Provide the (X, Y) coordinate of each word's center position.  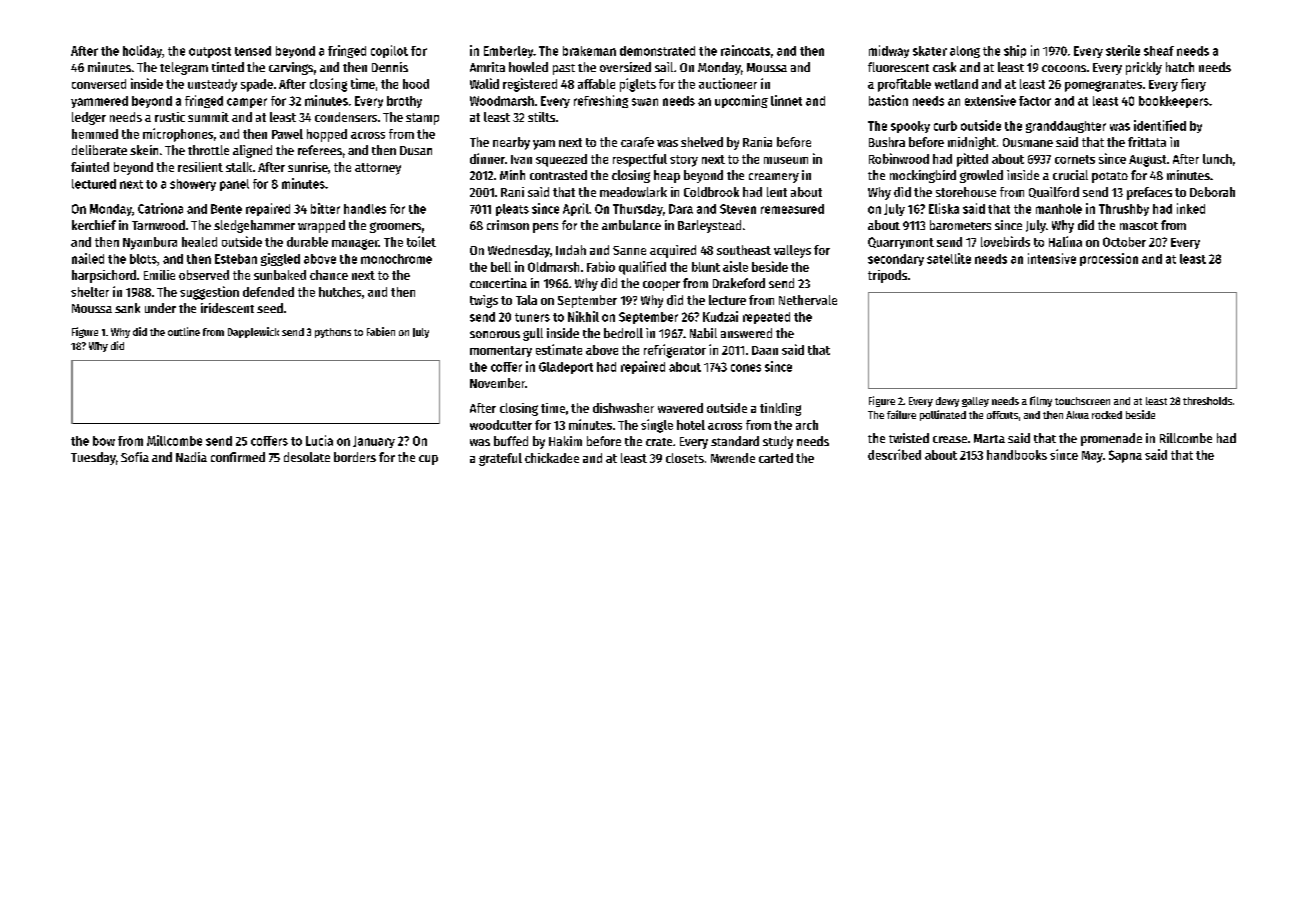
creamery (774, 178)
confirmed (238, 457)
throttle (208, 150)
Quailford (1054, 192)
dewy (947, 402)
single (657, 426)
